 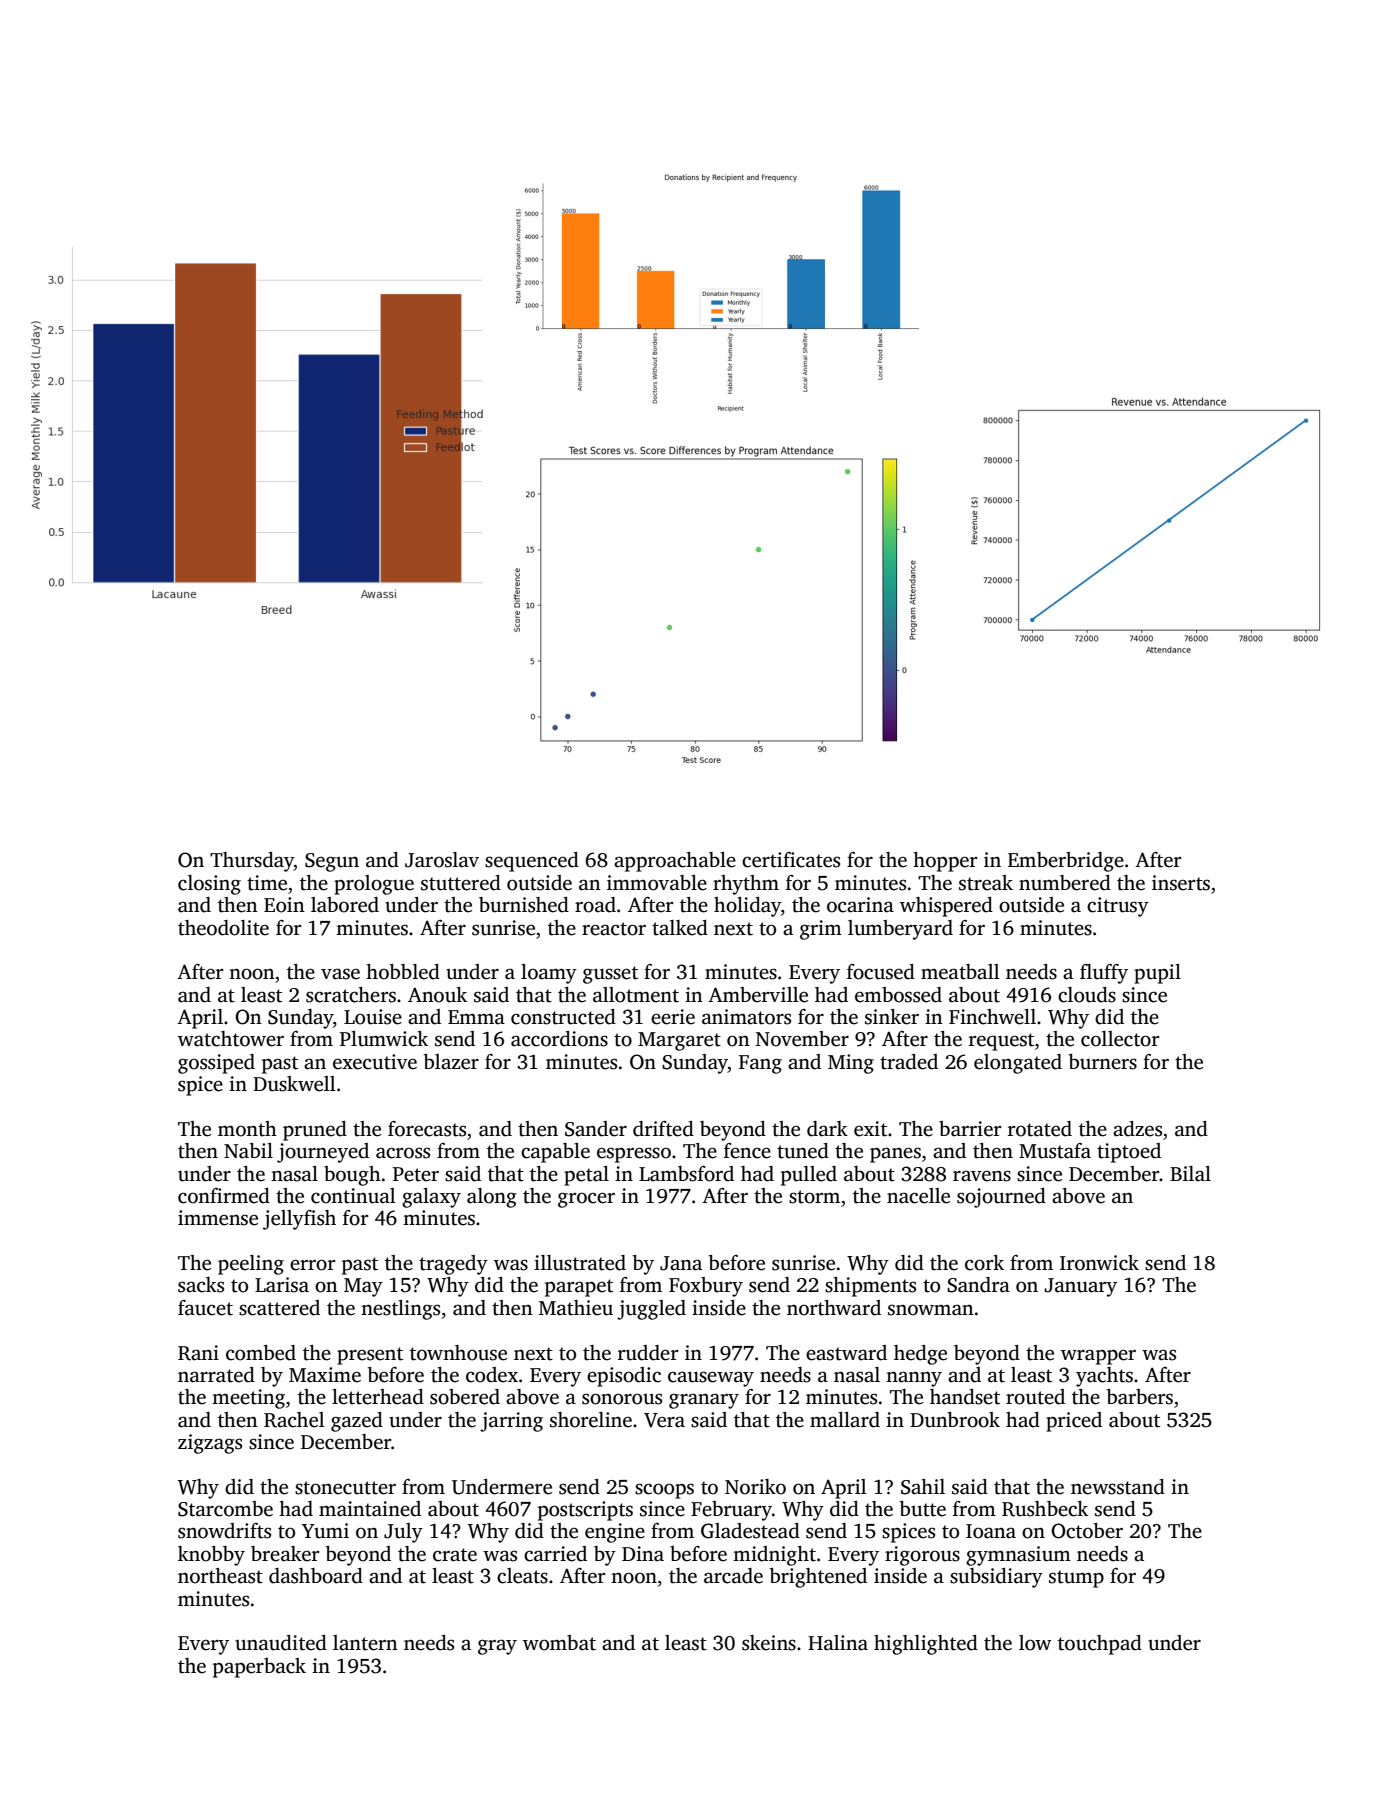 What do you see at coordinates (1099, 1263) in the screenshot?
I see `Ironwick` at bounding box center [1099, 1263].
